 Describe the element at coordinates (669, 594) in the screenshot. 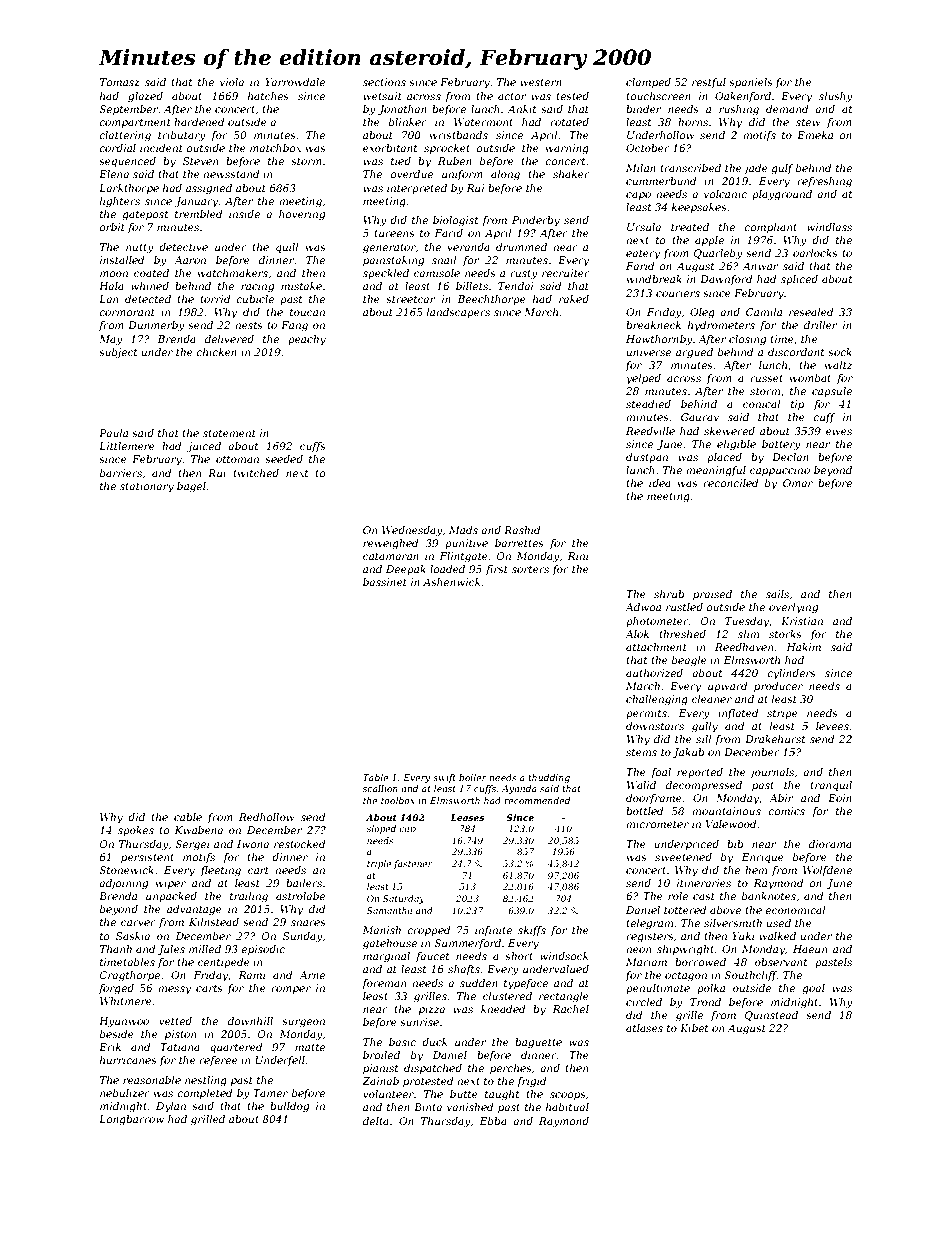

I see `shrub` at that location.
